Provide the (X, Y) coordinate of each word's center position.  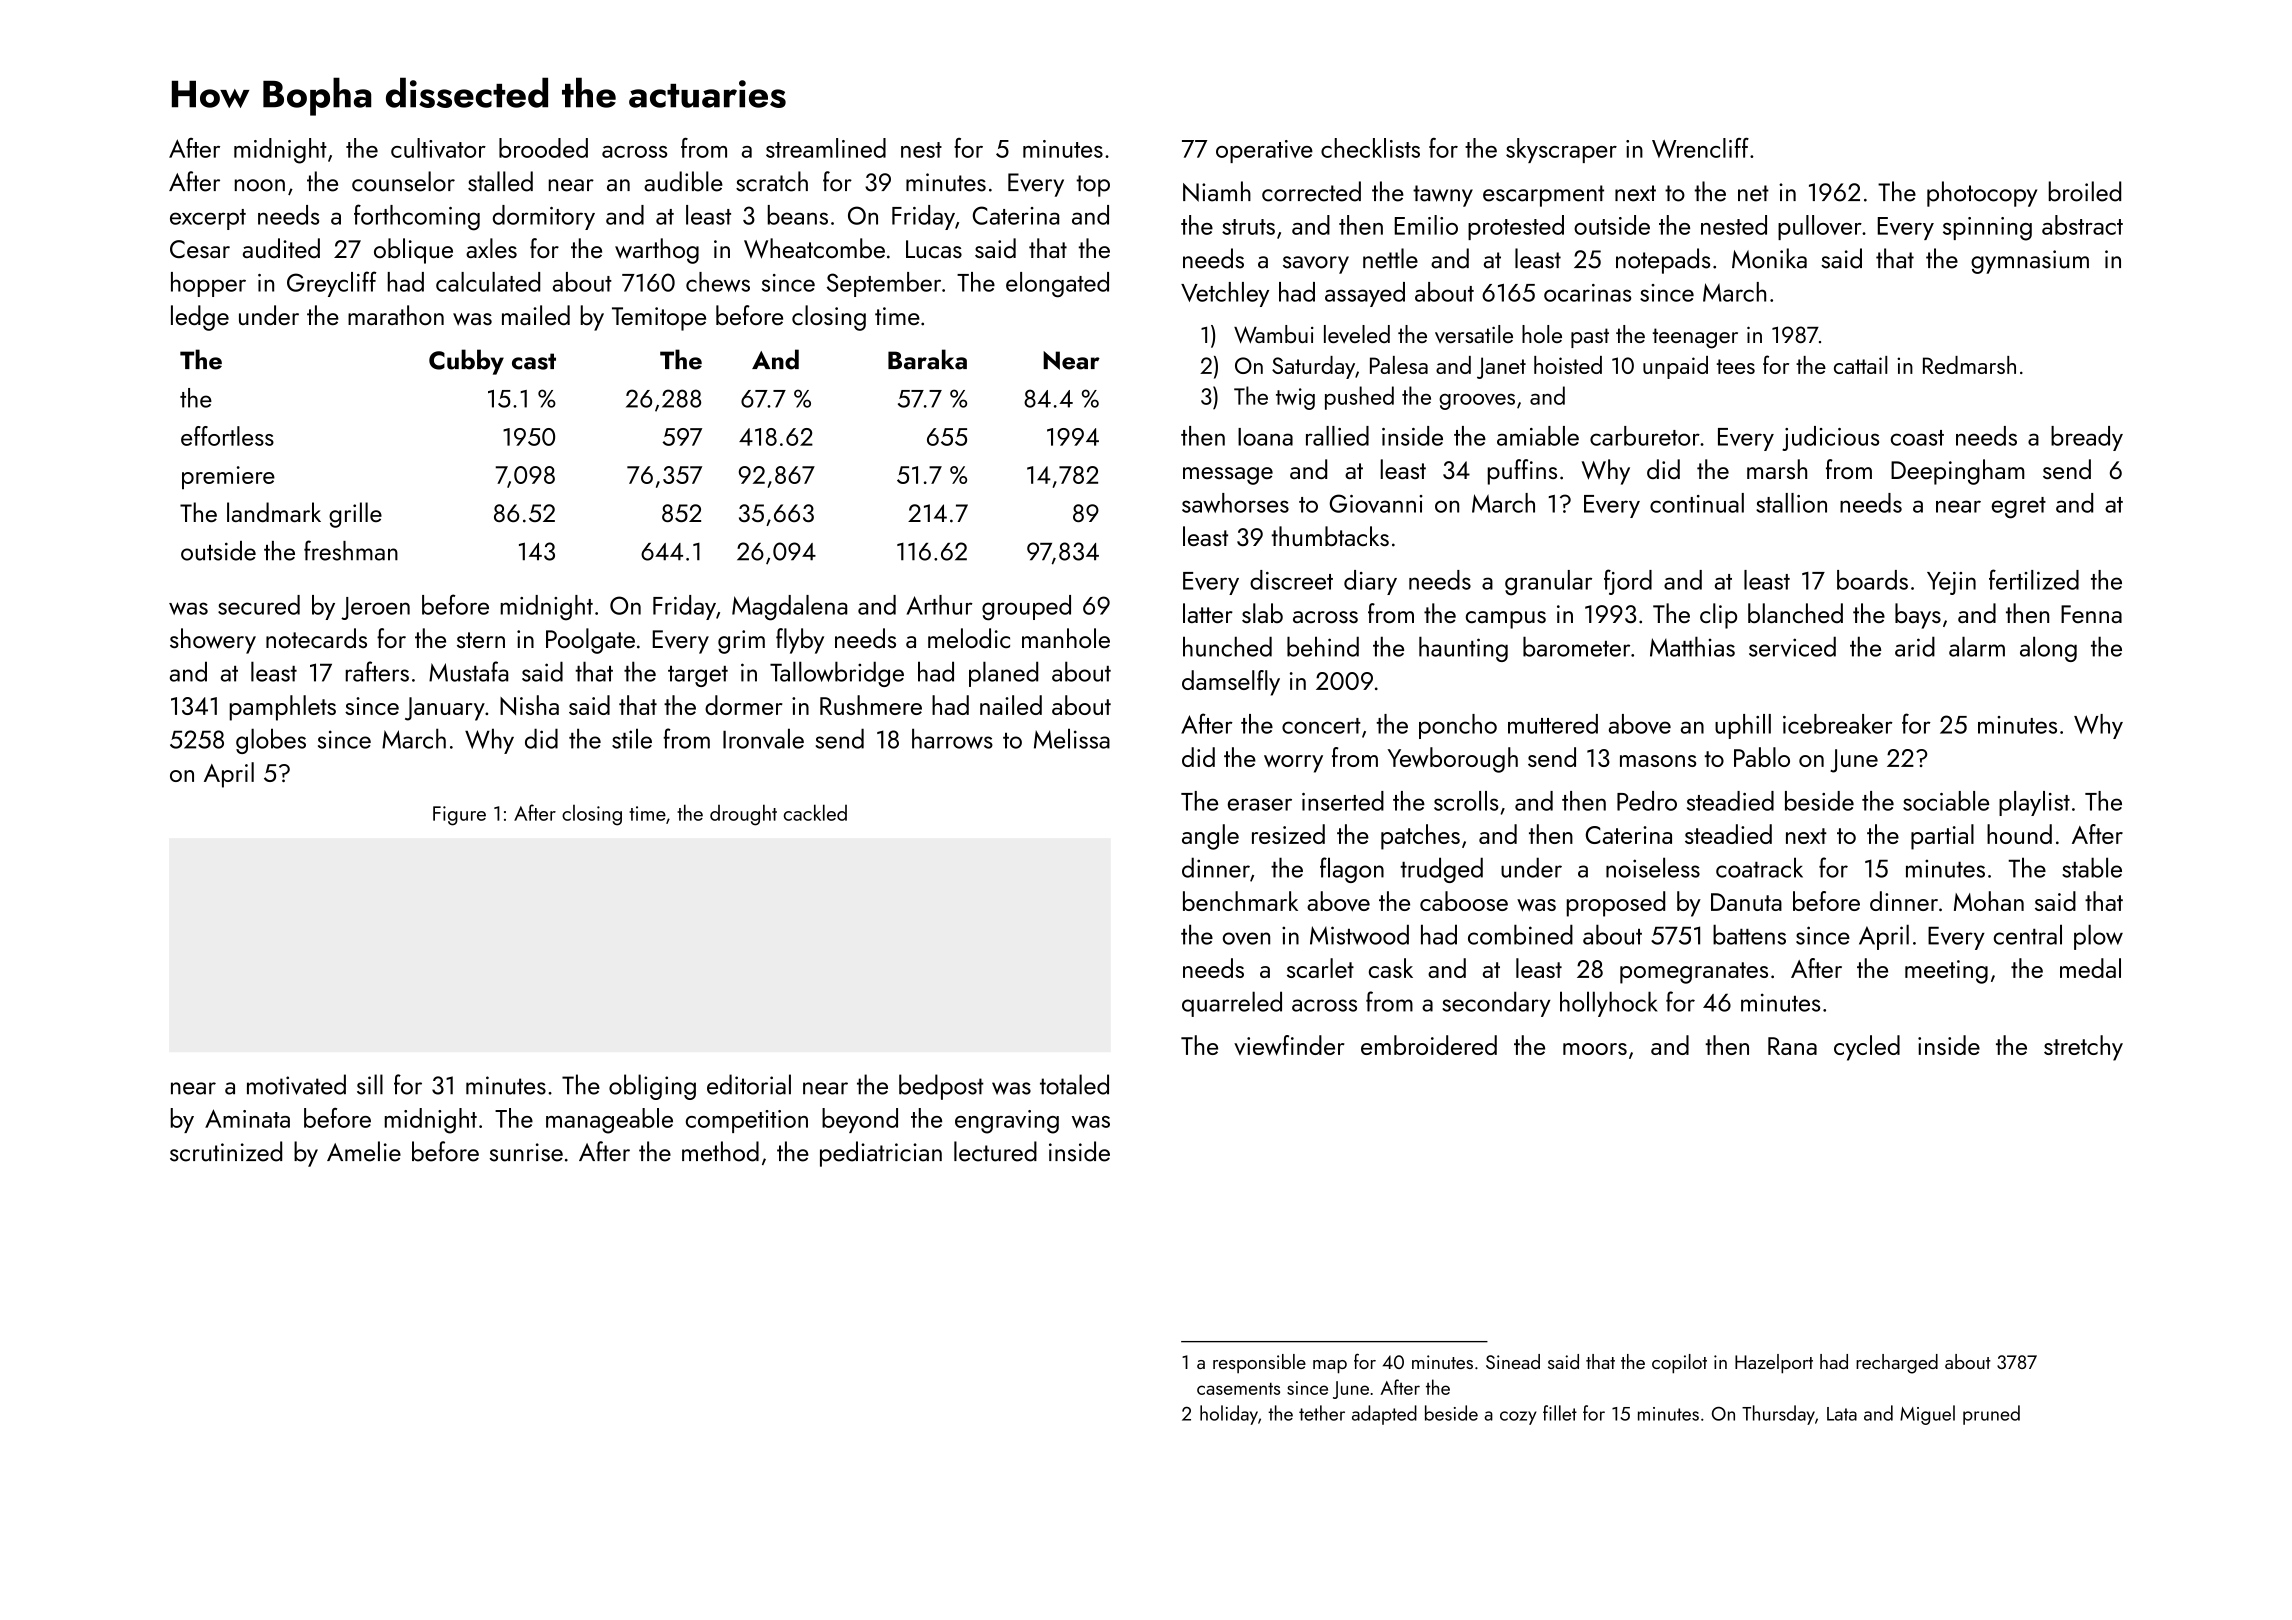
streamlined (826, 148)
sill (370, 1084)
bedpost (941, 1087)
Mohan (1989, 901)
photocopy (1982, 194)
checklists (1370, 148)
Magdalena (789, 608)
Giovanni (1376, 503)
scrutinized (226, 1151)
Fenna (2091, 614)
